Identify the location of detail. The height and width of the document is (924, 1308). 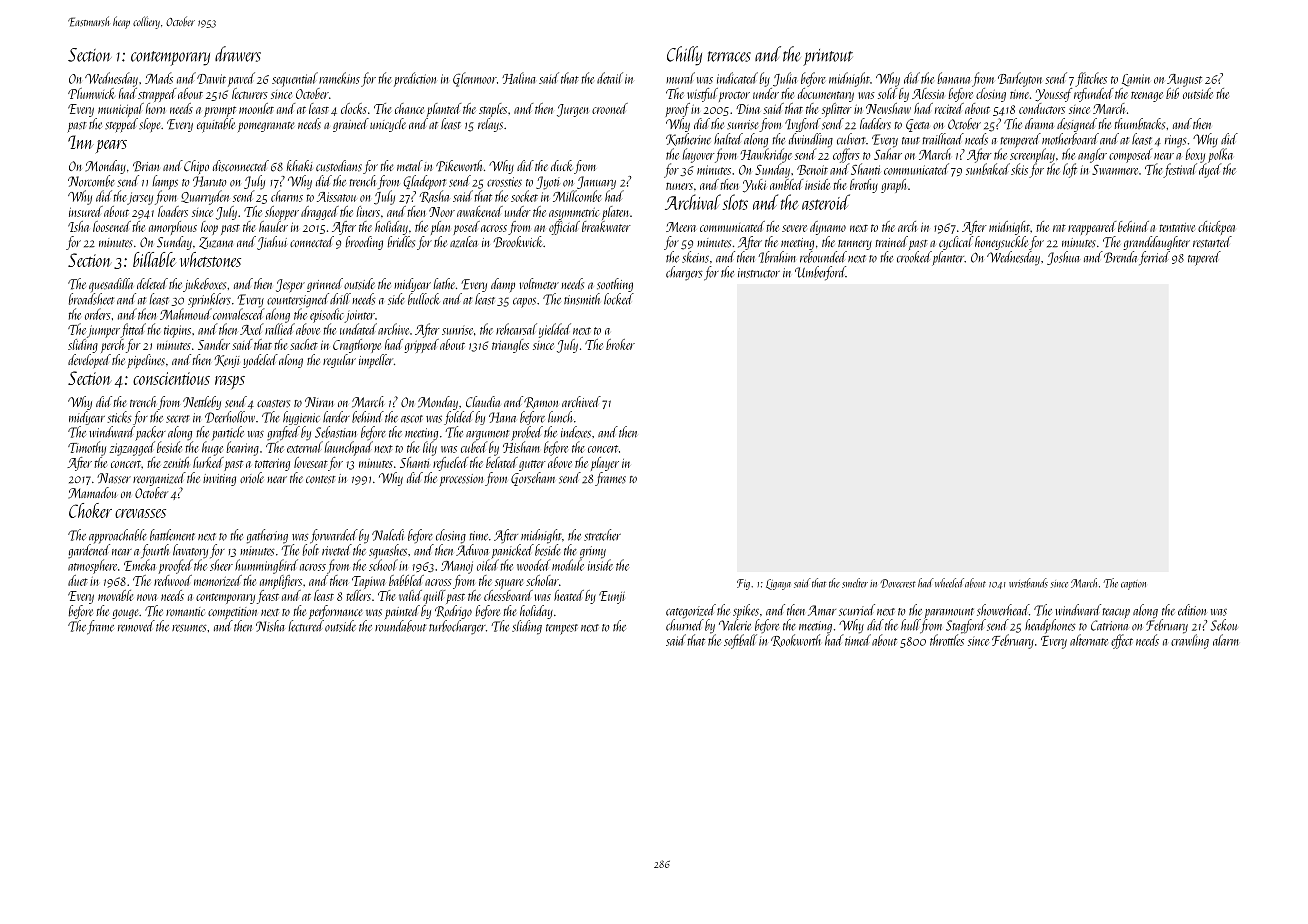
(610, 78).
